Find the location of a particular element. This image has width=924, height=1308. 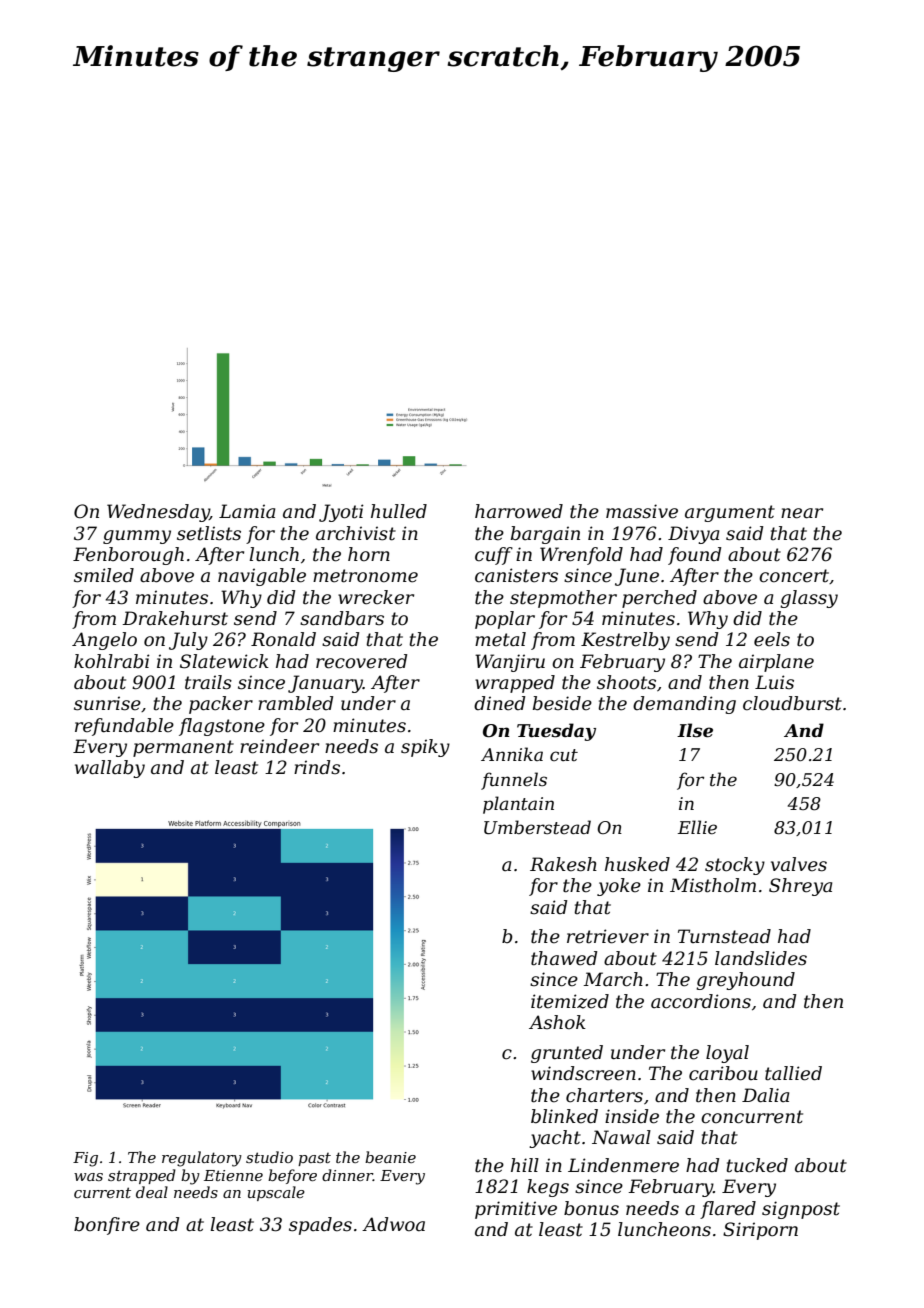

Umberstead is located at coordinates (537, 827).
